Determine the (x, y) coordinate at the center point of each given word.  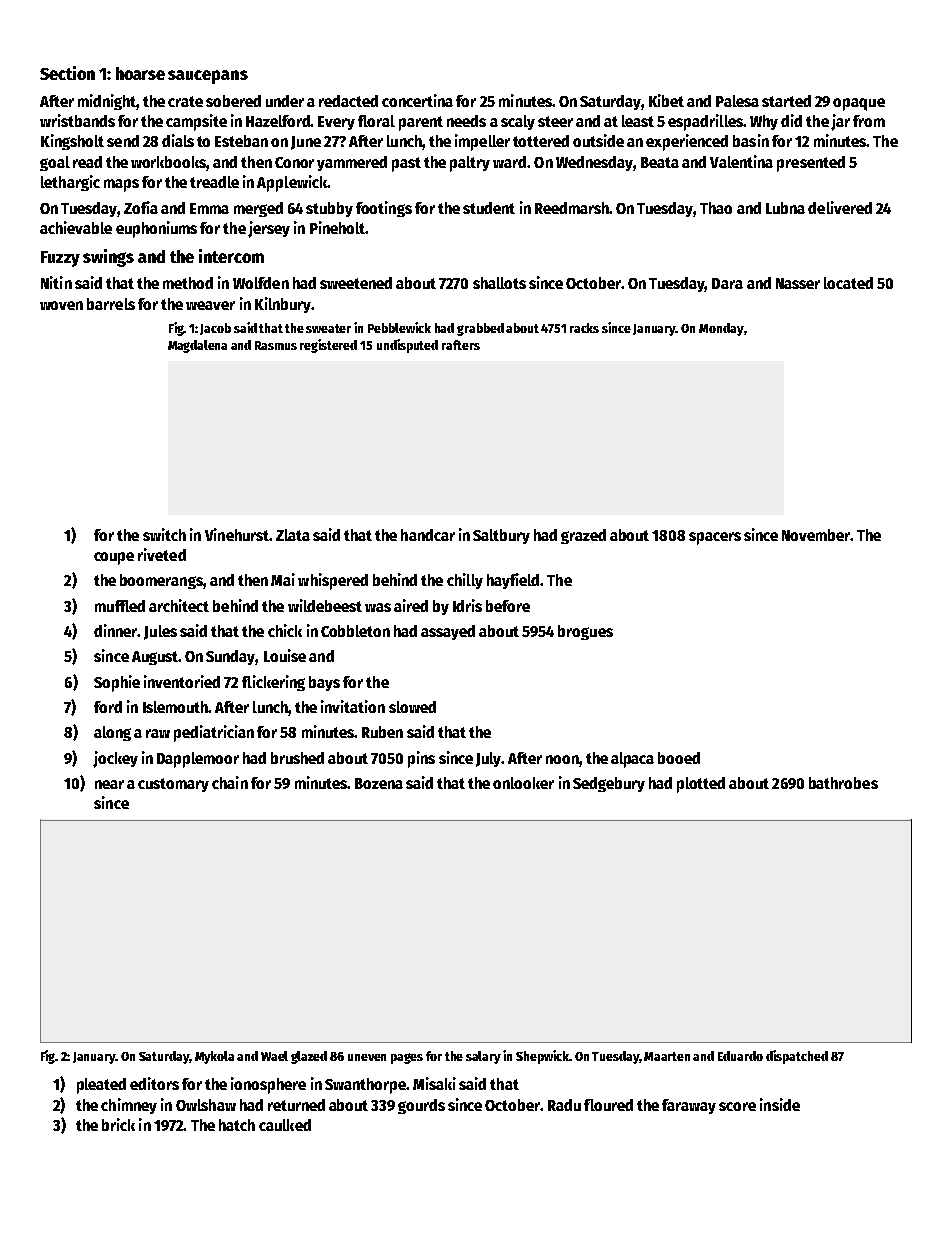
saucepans (208, 77)
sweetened (356, 283)
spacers (715, 538)
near (109, 784)
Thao (716, 208)
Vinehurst (237, 534)
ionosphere (268, 1085)
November (816, 535)
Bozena (379, 783)
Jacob (215, 329)
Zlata (293, 535)
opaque (859, 104)
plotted (701, 785)
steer (555, 121)
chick (285, 630)
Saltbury (501, 536)
